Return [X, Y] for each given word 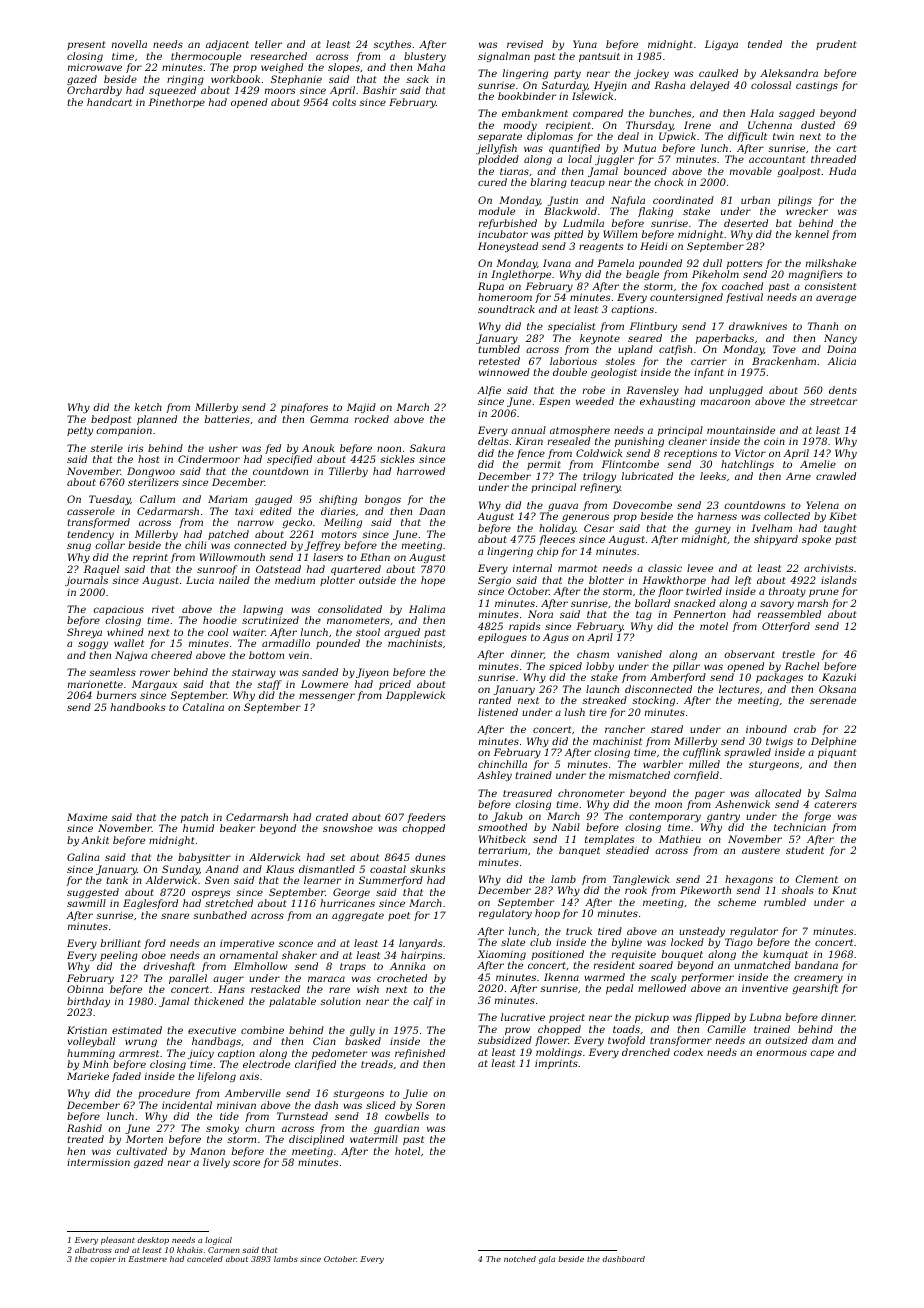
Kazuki [839, 677]
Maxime [87, 817]
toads [626, 1029]
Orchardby [94, 91]
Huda [842, 171]
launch [602, 689]
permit [544, 465]
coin [774, 441]
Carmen [224, 1250]
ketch [148, 407]
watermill [374, 1139]
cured [492, 182]
